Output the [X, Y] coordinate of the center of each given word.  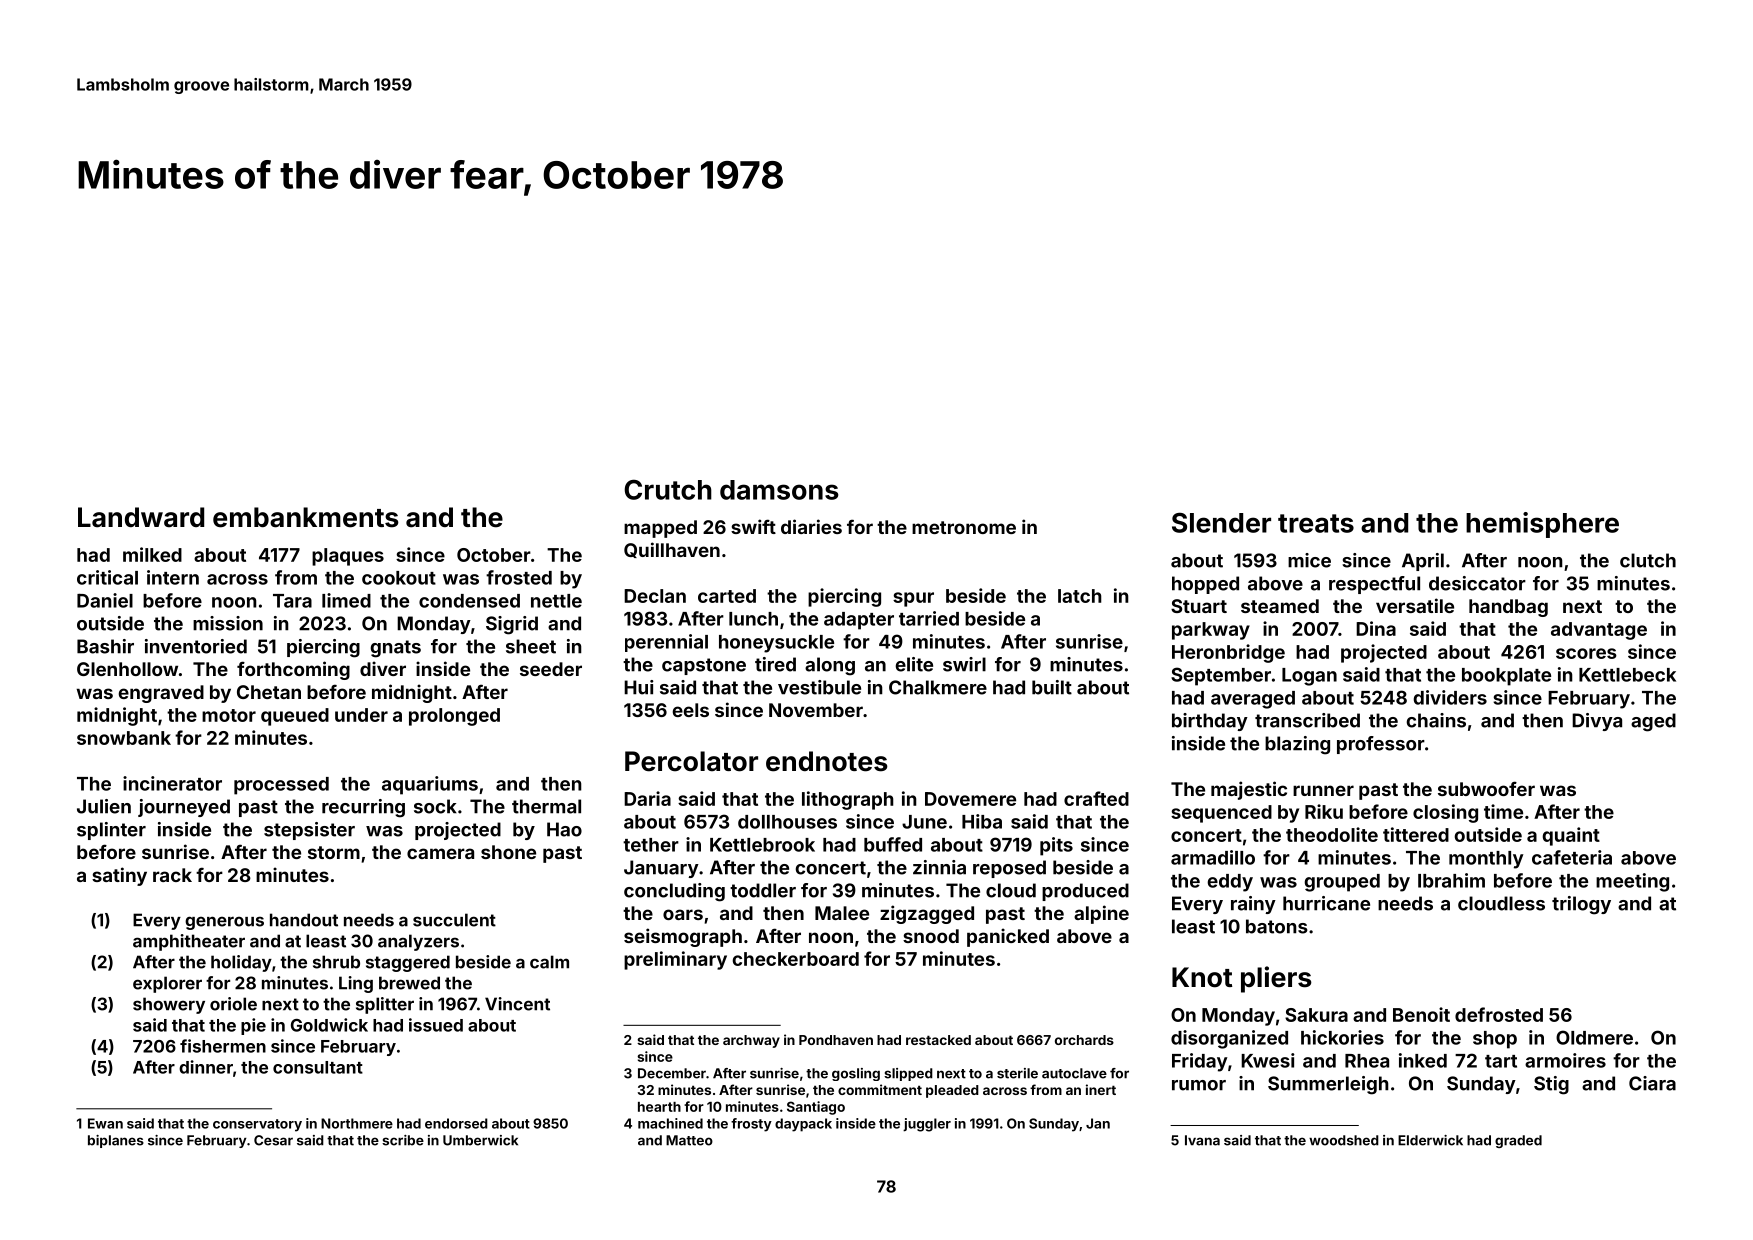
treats [1316, 523]
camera [440, 853]
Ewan [105, 1123]
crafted [1096, 798]
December [672, 1073]
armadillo [1213, 857]
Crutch [668, 489]
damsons [779, 490]
